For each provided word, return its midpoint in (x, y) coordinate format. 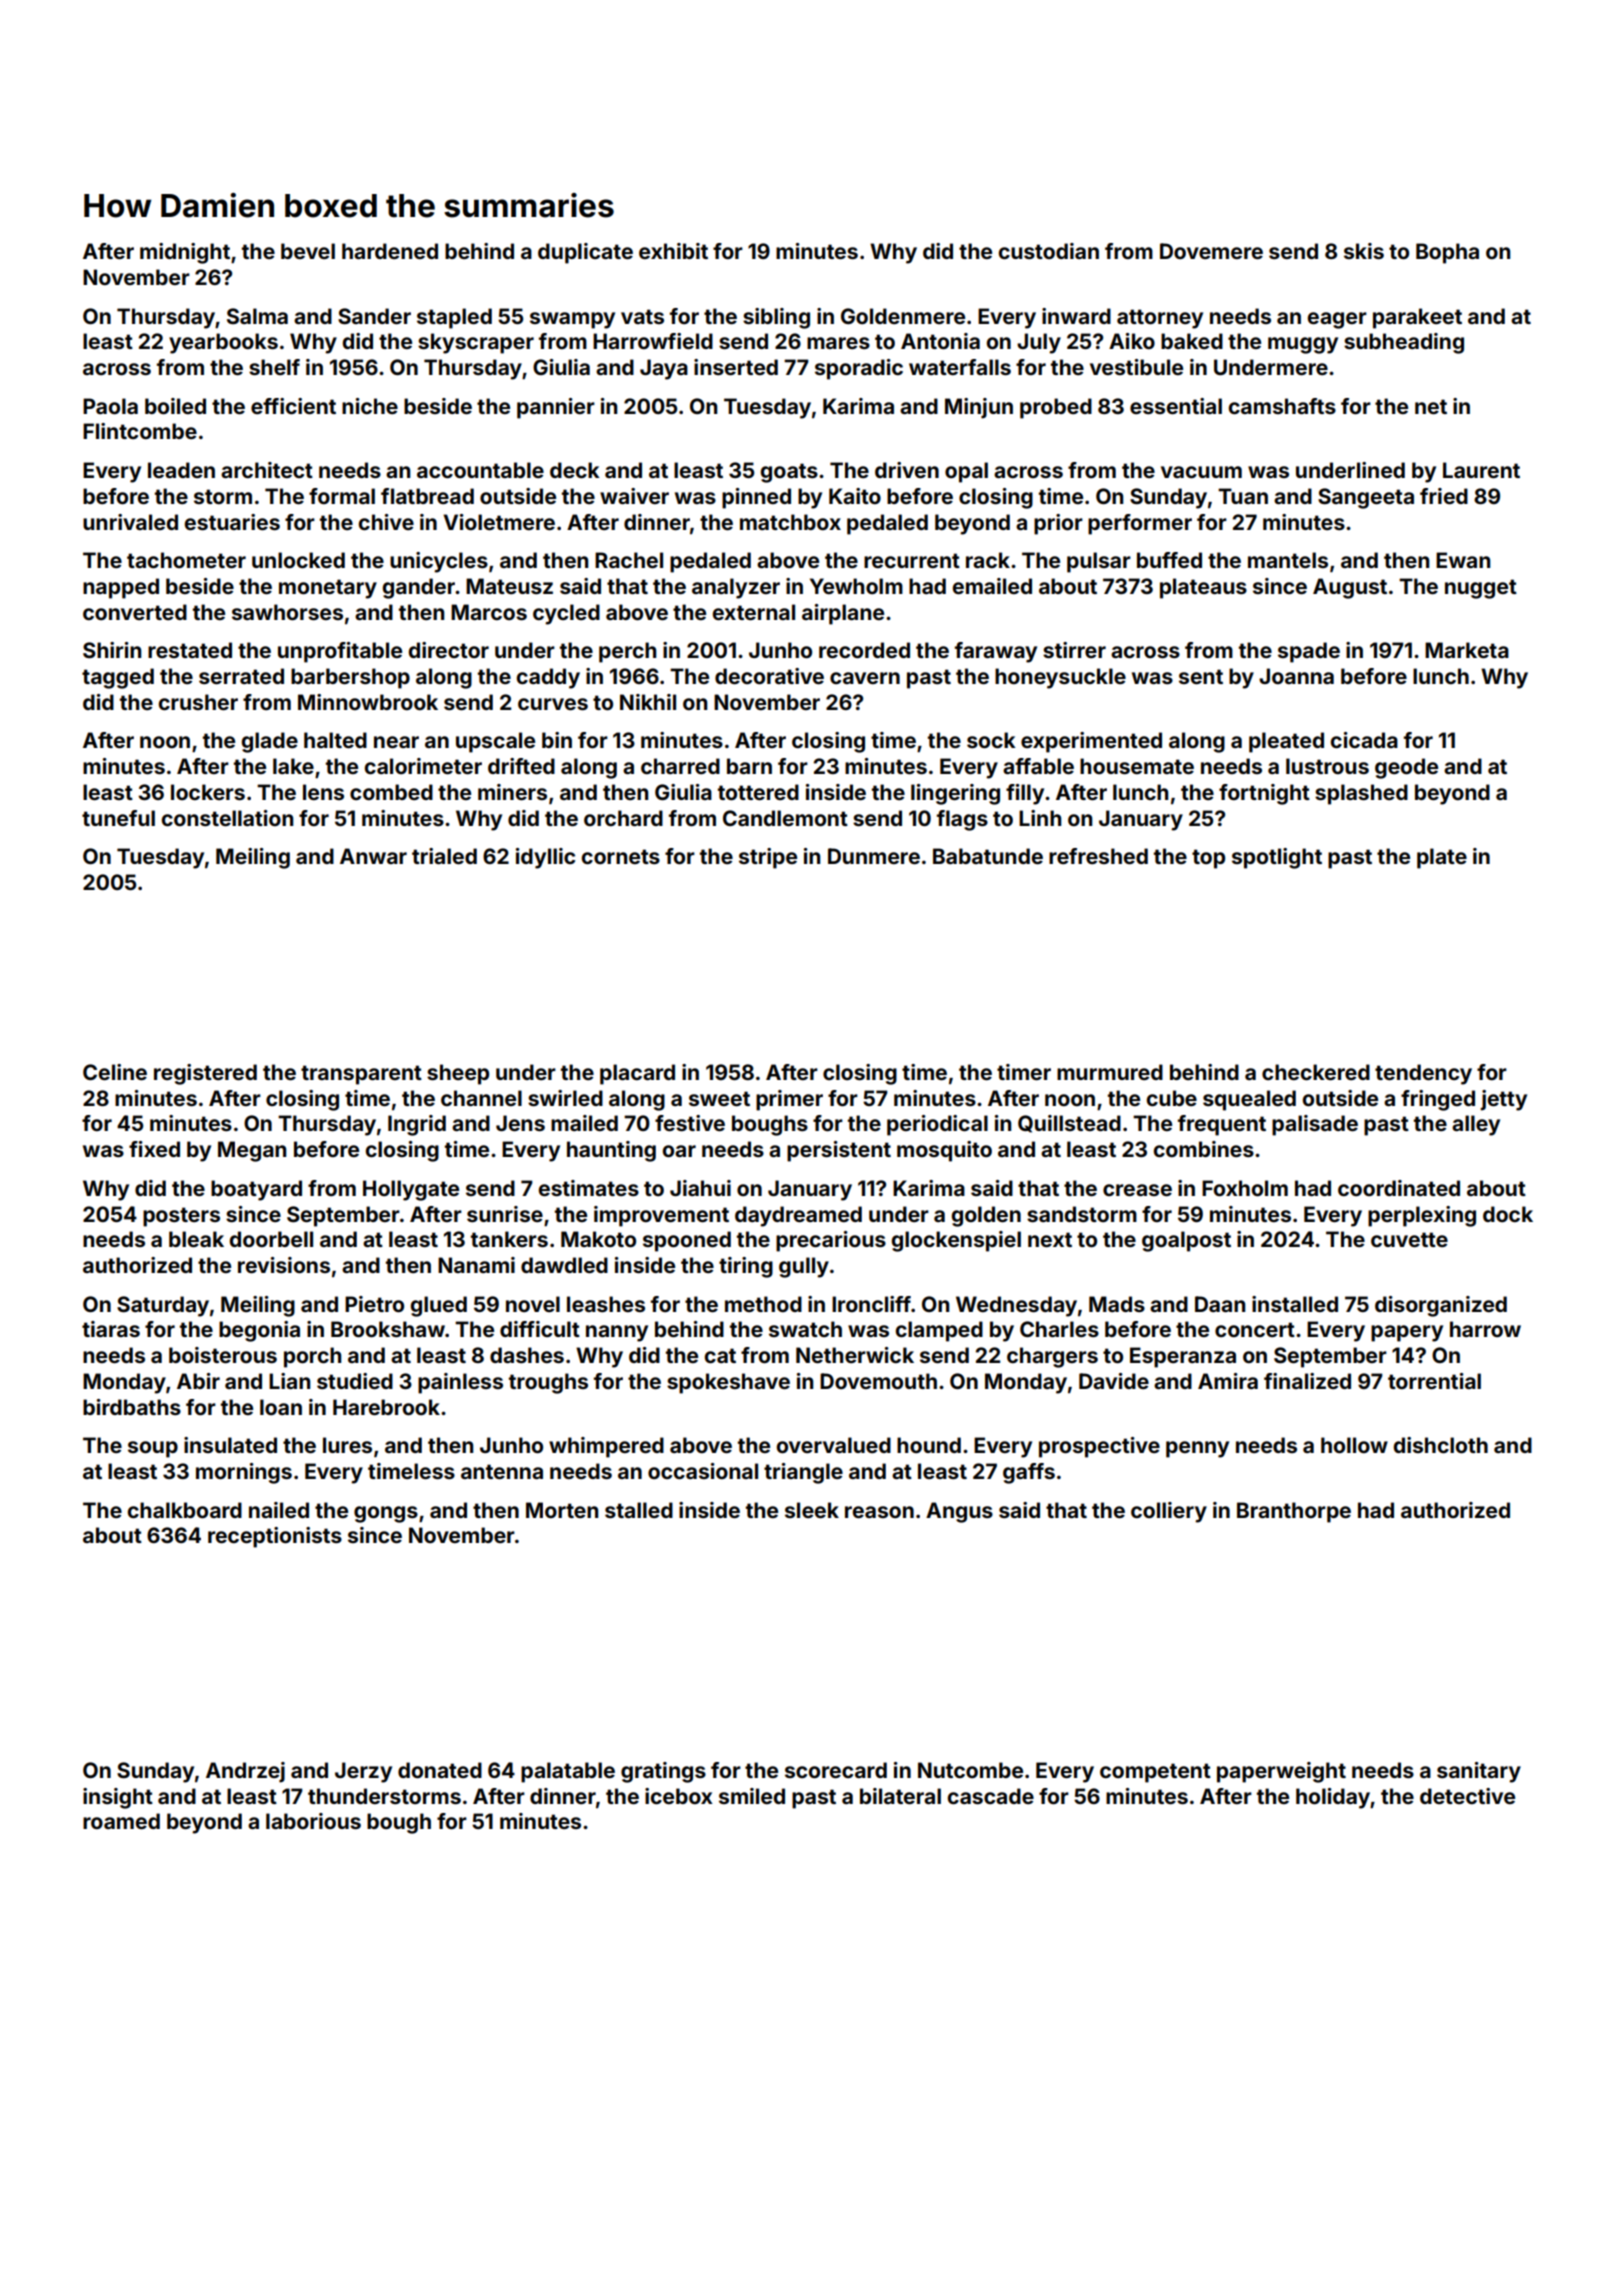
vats (642, 316)
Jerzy (363, 1772)
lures (347, 1445)
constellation (227, 818)
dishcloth (1441, 1445)
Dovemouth (878, 1381)
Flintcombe (140, 431)
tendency (1423, 1074)
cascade (991, 1796)
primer (789, 1100)
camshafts (1282, 406)
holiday (1333, 1798)
